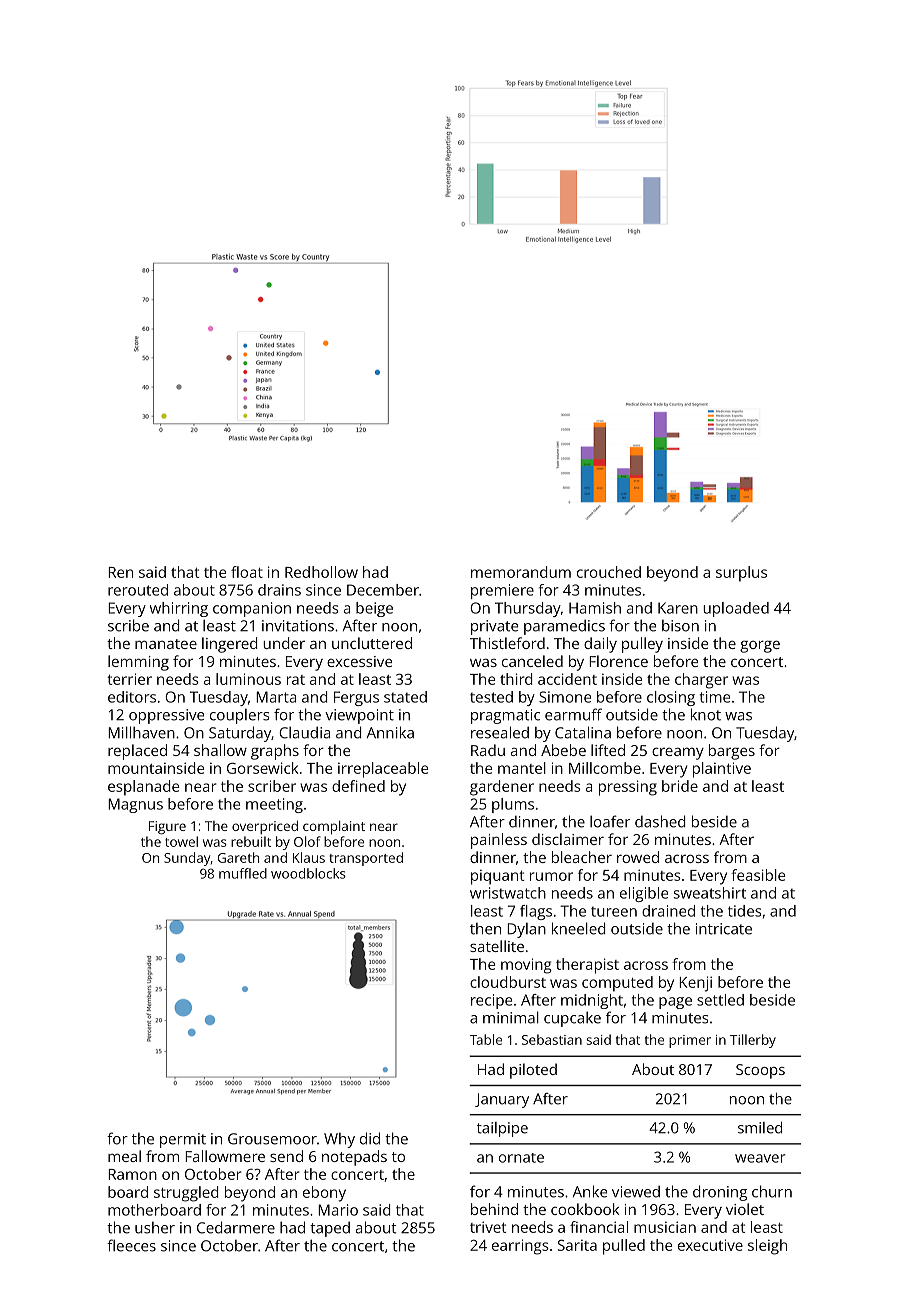 The height and width of the page is (1316, 908). I want to click on Millhaven, so click(141, 732).
